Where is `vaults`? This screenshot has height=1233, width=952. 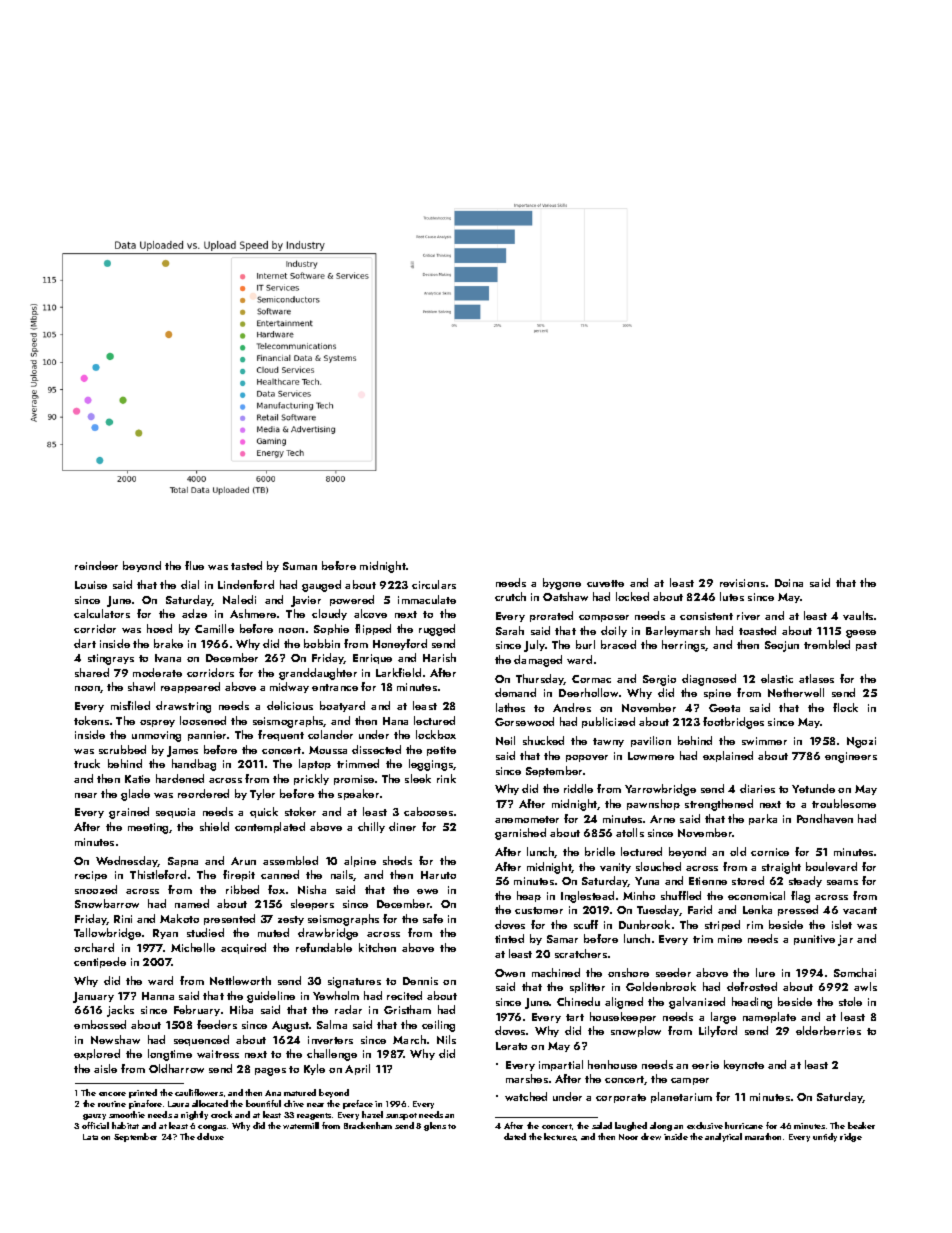 vaults is located at coordinates (858, 615).
